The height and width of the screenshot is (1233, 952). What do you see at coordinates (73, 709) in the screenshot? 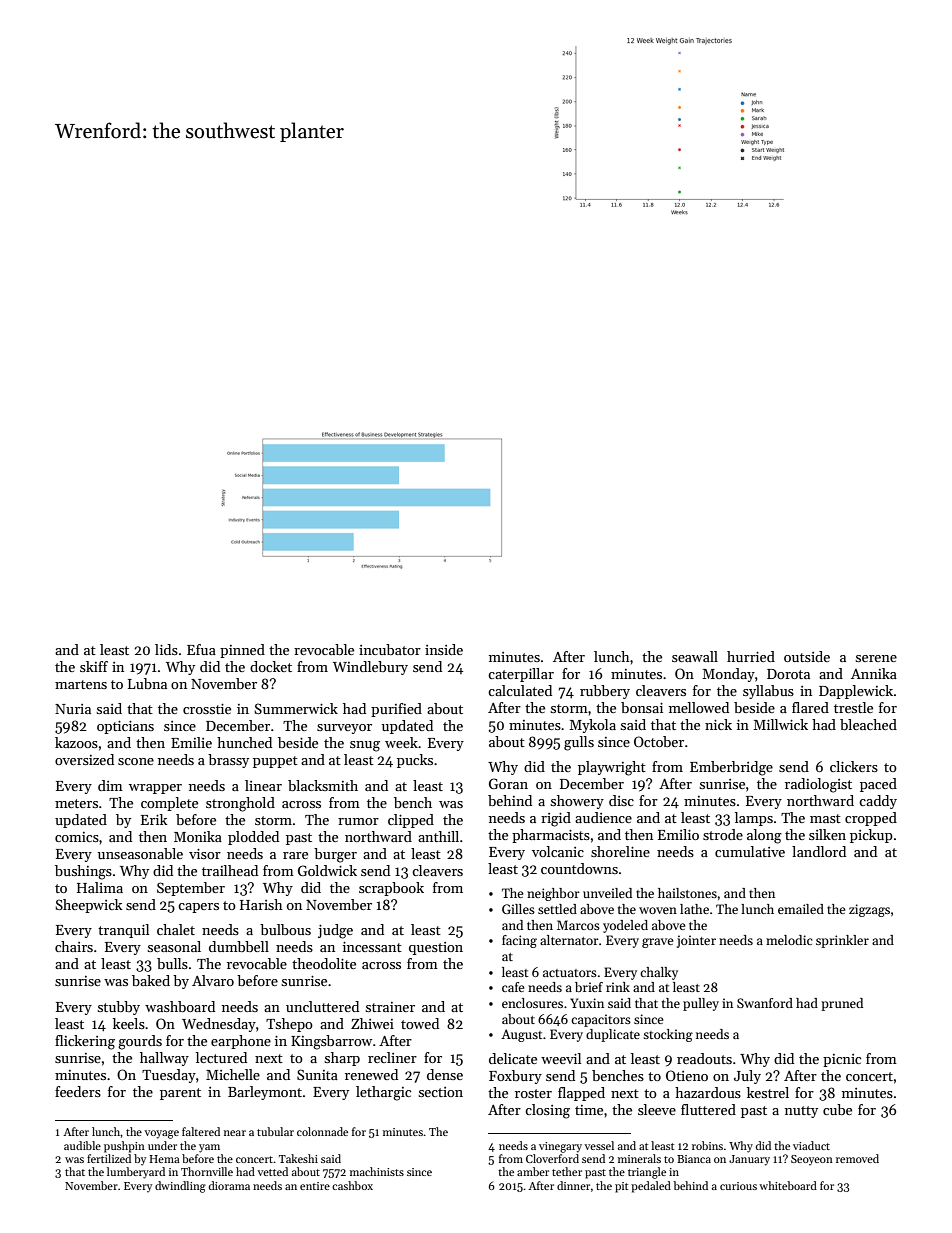
I see `Nuria` at bounding box center [73, 709].
